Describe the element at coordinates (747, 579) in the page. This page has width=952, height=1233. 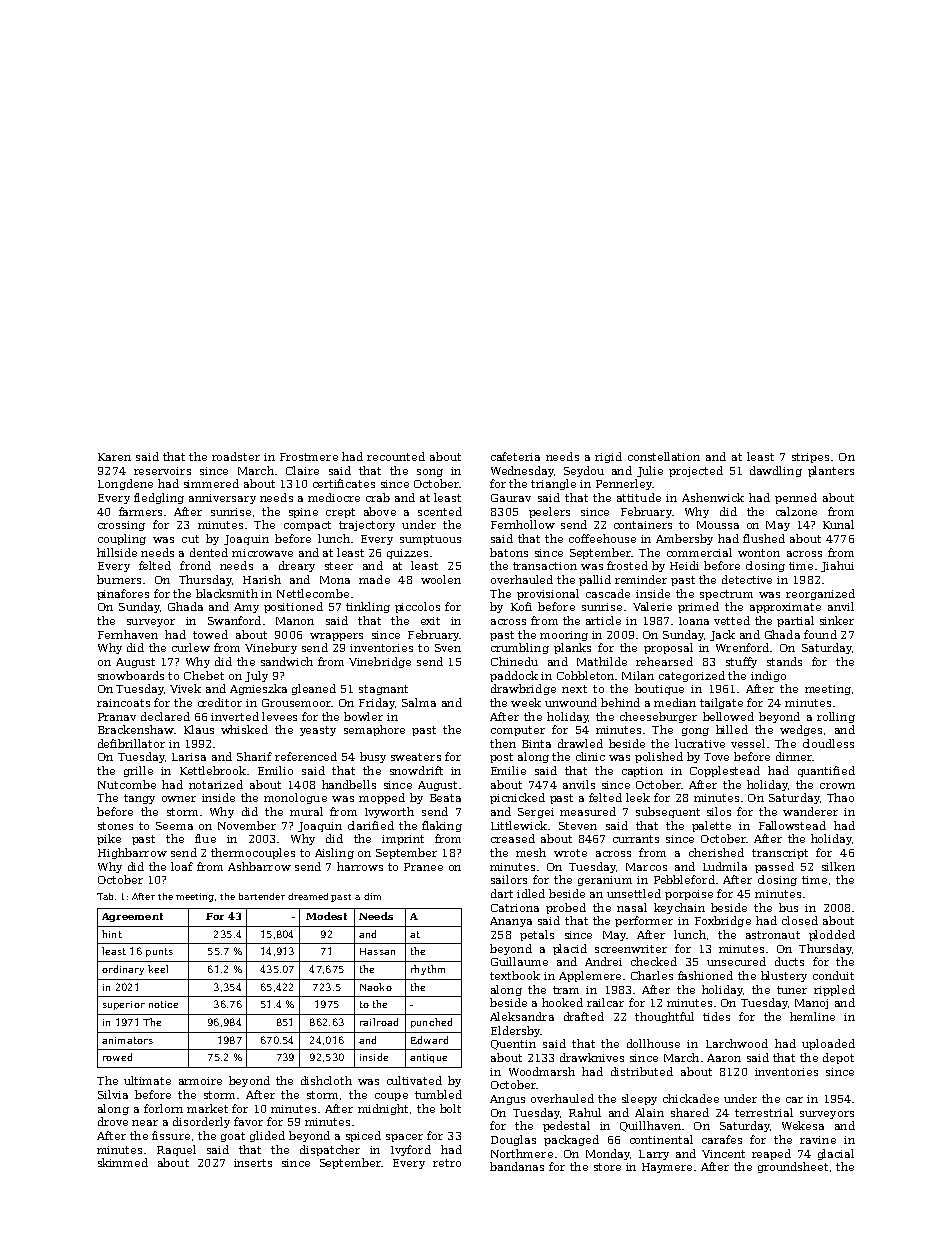
I see `detective` at that location.
